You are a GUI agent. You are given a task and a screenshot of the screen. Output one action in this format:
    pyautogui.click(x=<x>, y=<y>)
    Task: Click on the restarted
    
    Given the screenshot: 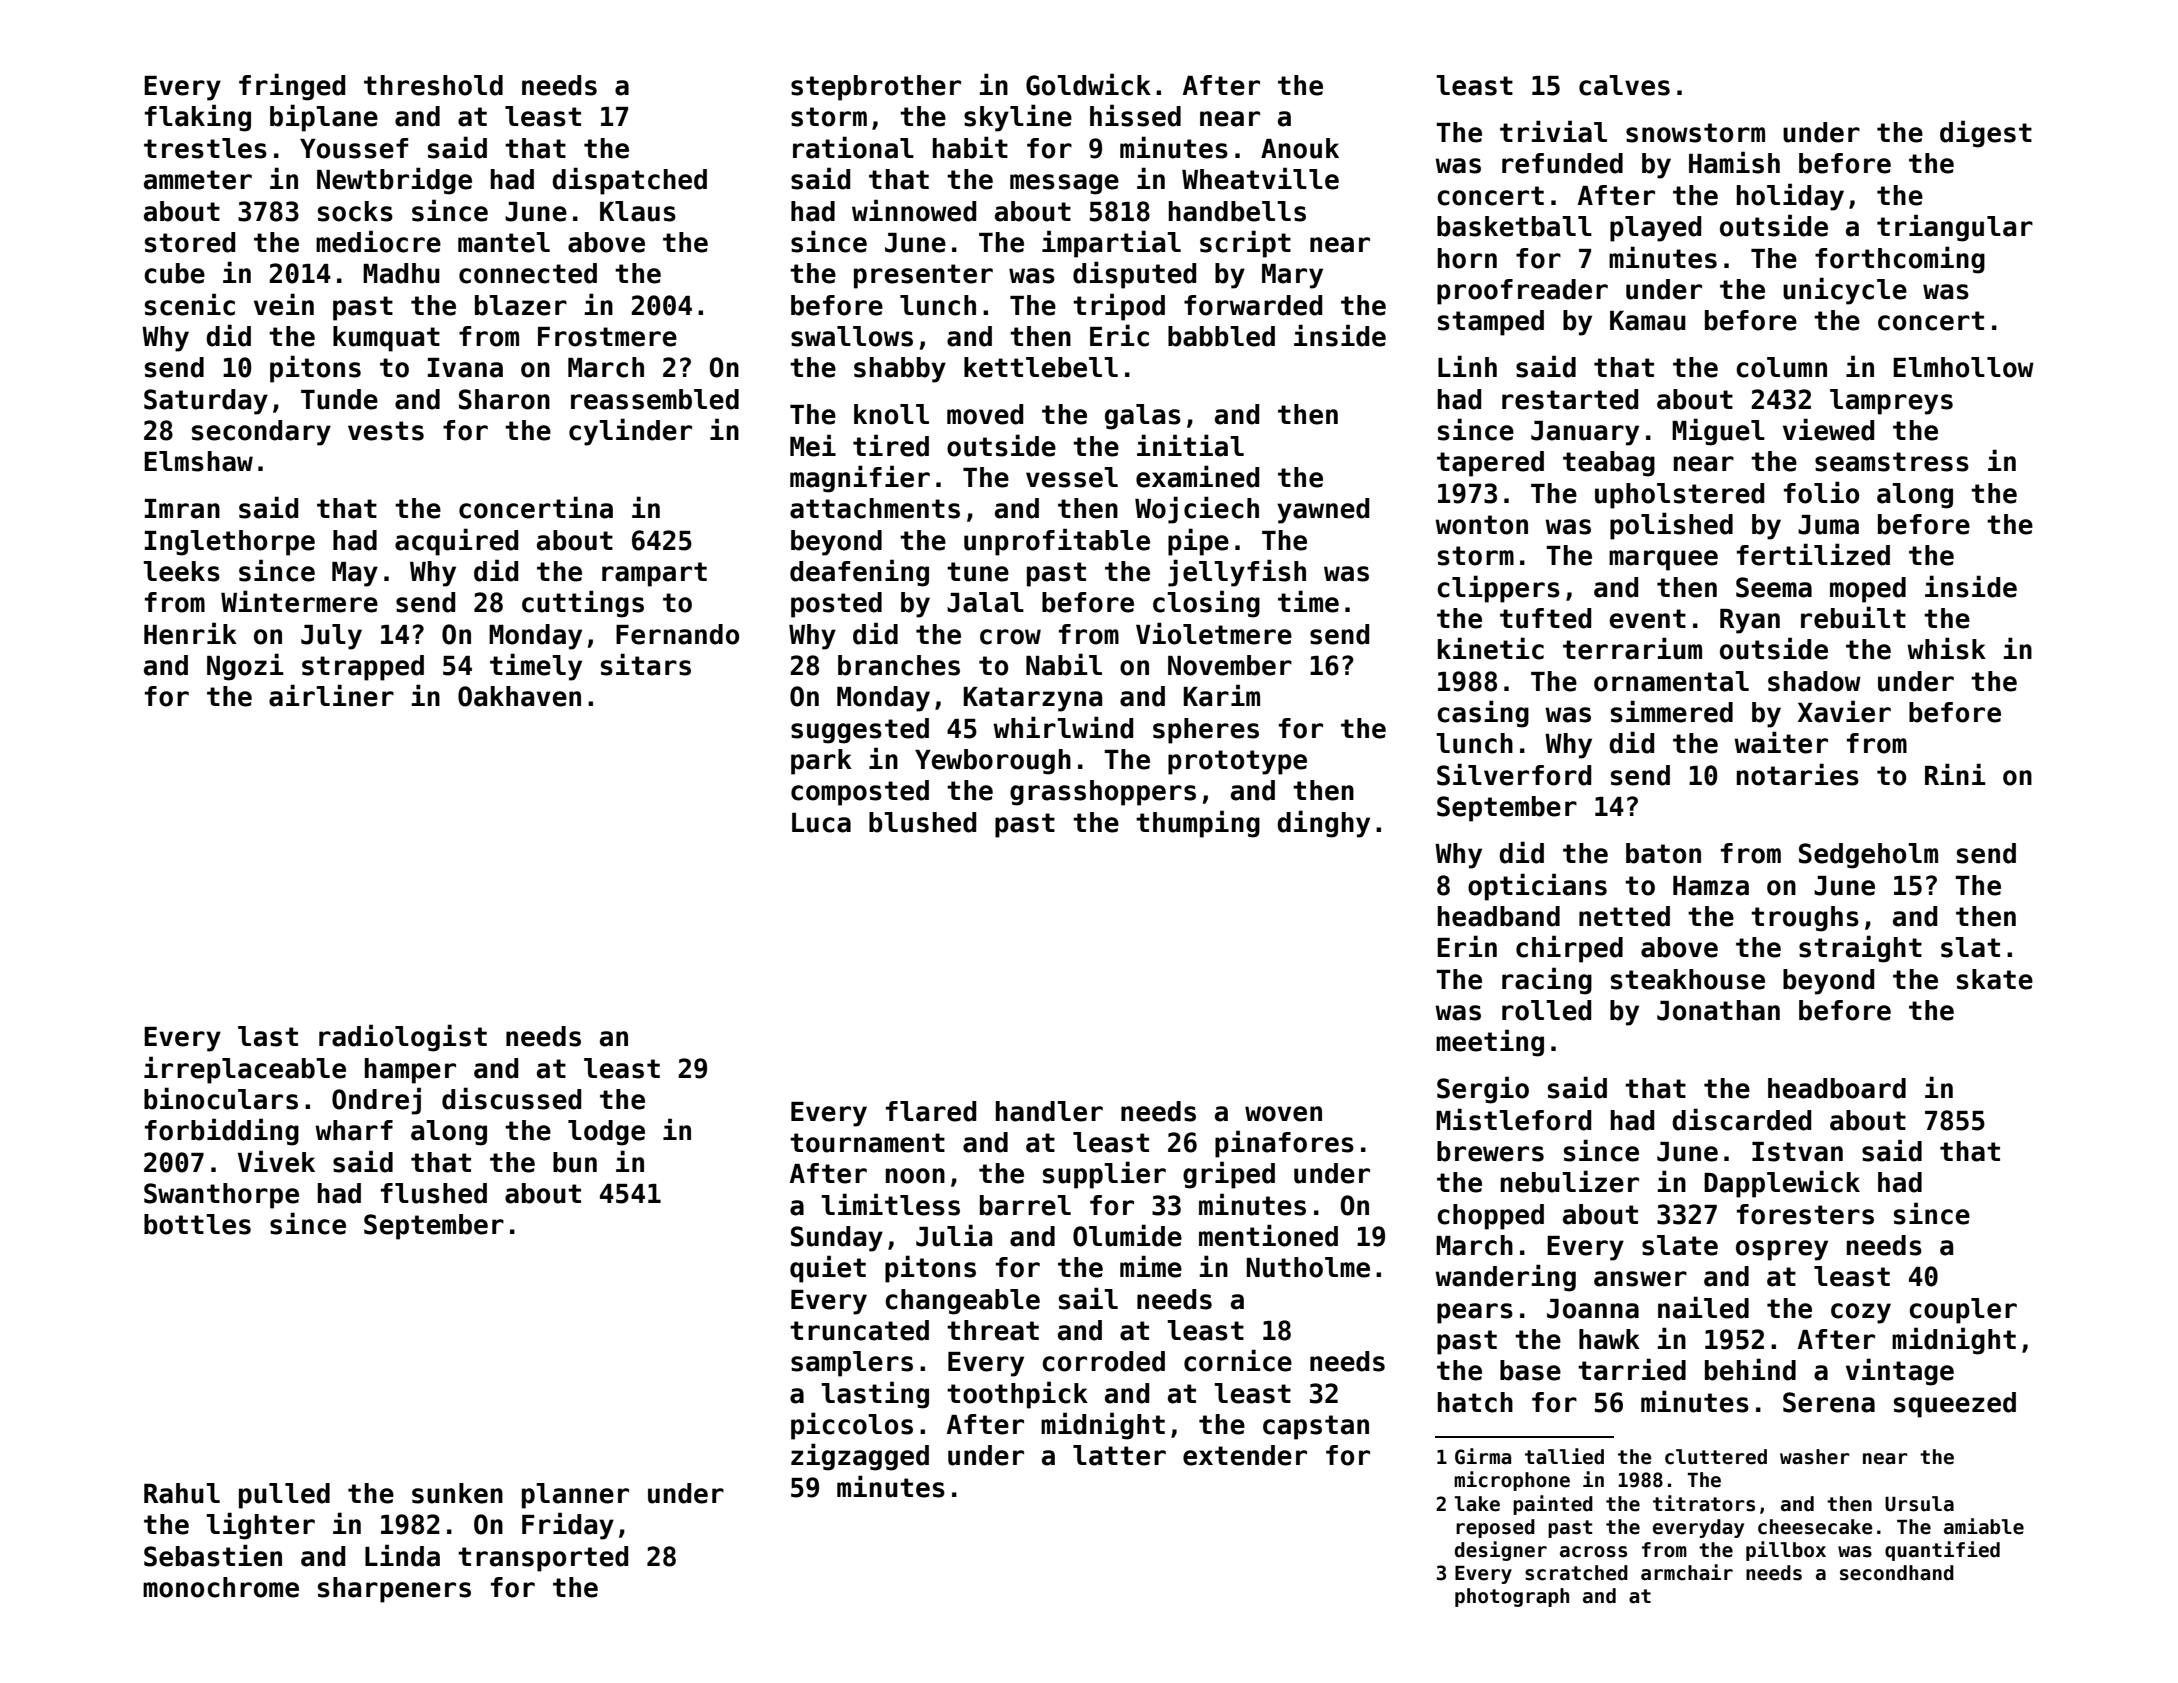 What is the action you would take?
    pyautogui.click(x=1570, y=399)
